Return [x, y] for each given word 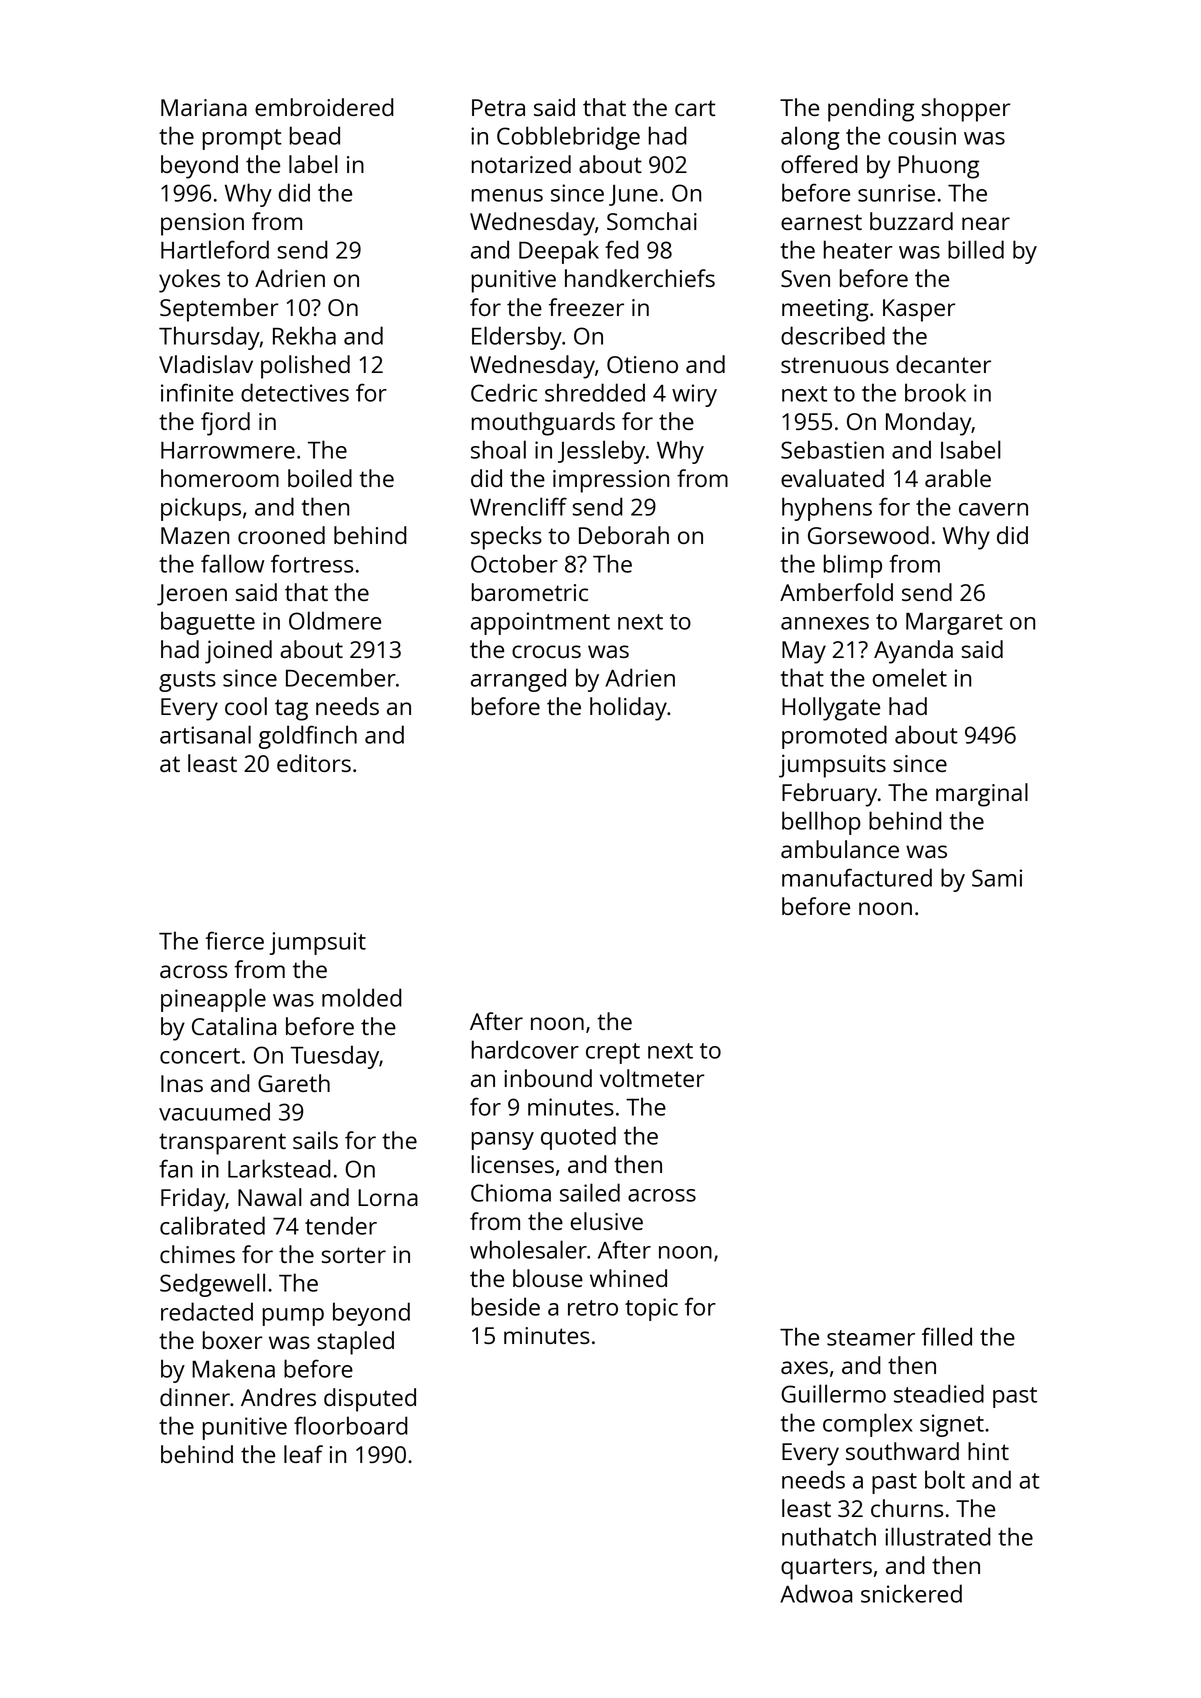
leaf [303, 1454]
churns [907, 1508]
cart [695, 108]
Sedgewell [212, 1285]
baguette [208, 623]
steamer [871, 1338]
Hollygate [831, 709]
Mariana [204, 107]
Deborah [624, 535]
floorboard [351, 1425]
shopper [966, 110]
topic [651, 1309]
